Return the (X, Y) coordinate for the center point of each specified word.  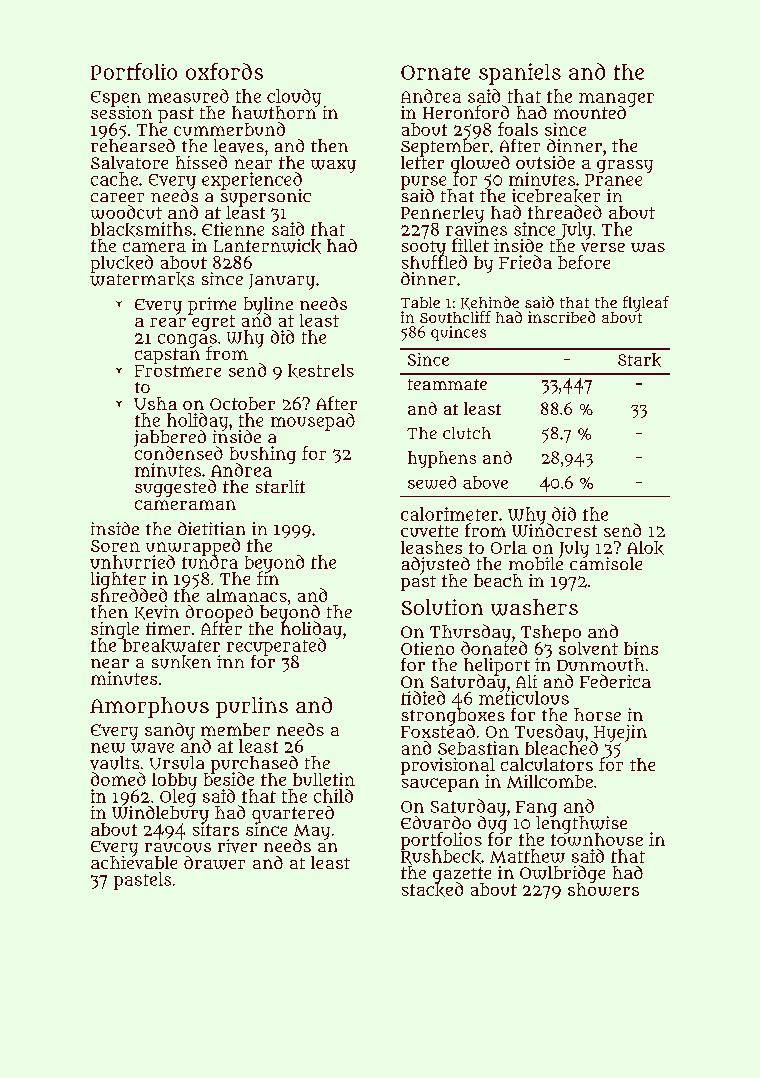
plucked (122, 264)
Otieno (427, 648)
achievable (134, 862)
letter (422, 162)
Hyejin (619, 733)
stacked (432, 890)
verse (603, 247)
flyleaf (646, 304)
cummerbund (229, 129)
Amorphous (149, 707)
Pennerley (442, 214)
